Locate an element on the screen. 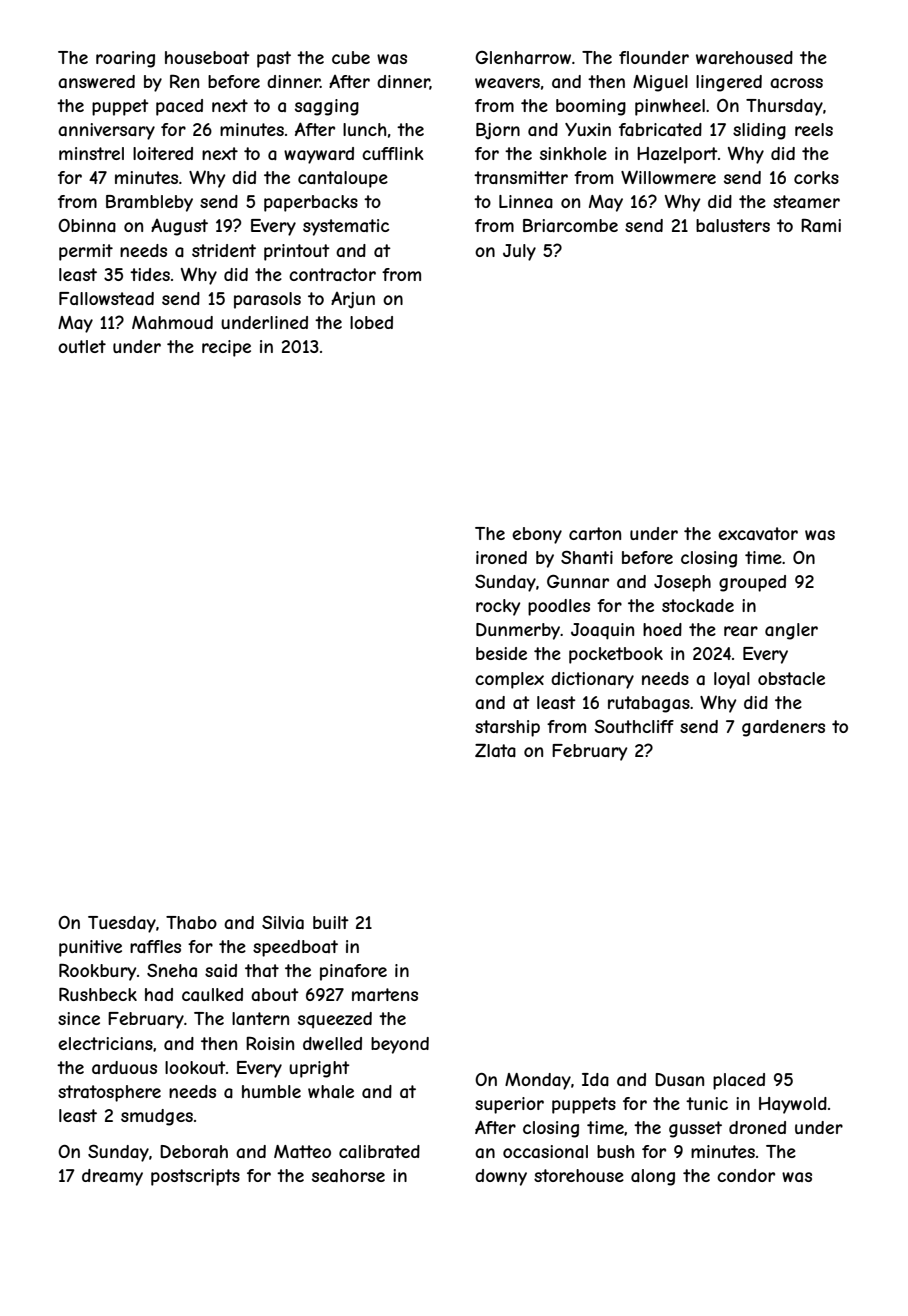  storehouse is located at coordinates (579, 1175).
